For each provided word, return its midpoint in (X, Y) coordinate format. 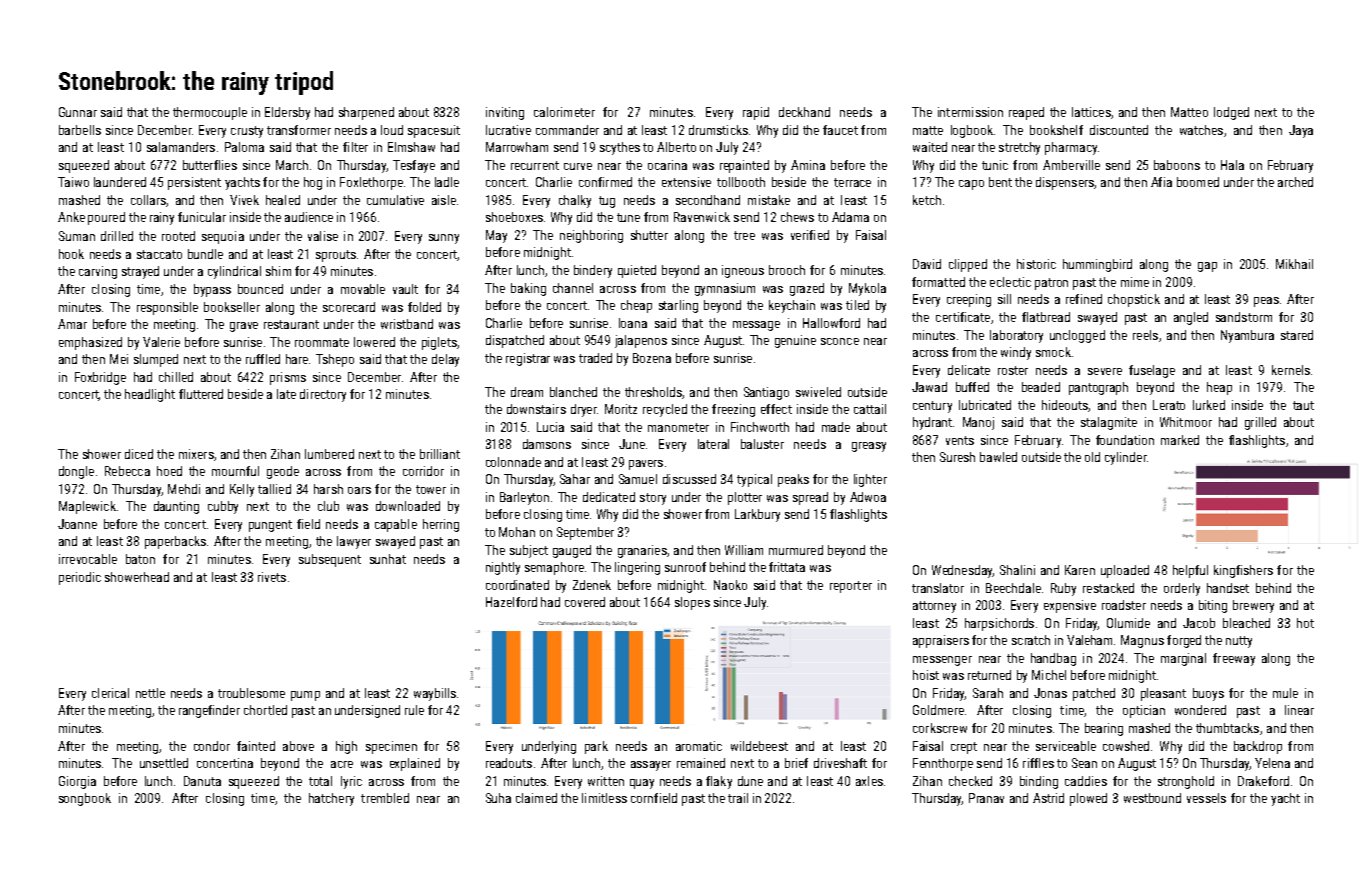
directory (323, 395)
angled (1191, 318)
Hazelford (511, 602)
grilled (1260, 423)
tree (744, 235)
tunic (995, 165)
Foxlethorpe (371, 183)
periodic (80, 578)
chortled (265, 710)
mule (1285, 693)
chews (797, 217)
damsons (547, 444)
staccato (159, 254)
